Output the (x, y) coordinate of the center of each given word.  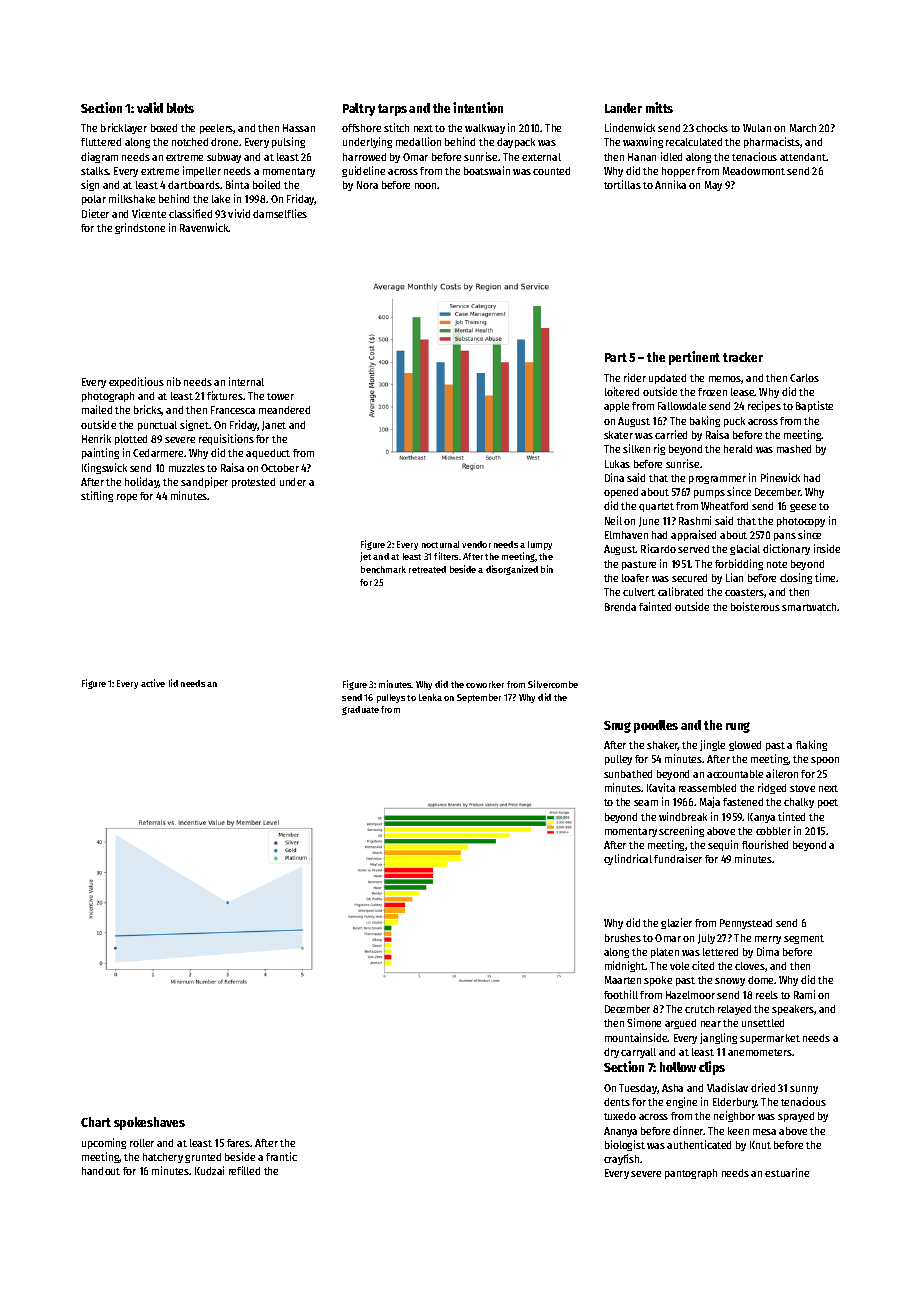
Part (616, 357)
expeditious (136, 382)
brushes (623, 938)
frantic (281, 1156)
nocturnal (440, 544)
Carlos (804, 378)
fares (238, 1143)
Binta (237, 184)
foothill (621, 994)
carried (671, 434)
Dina (614, 477)
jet (365, 557)
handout (101, 1171)
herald (738, 449)
